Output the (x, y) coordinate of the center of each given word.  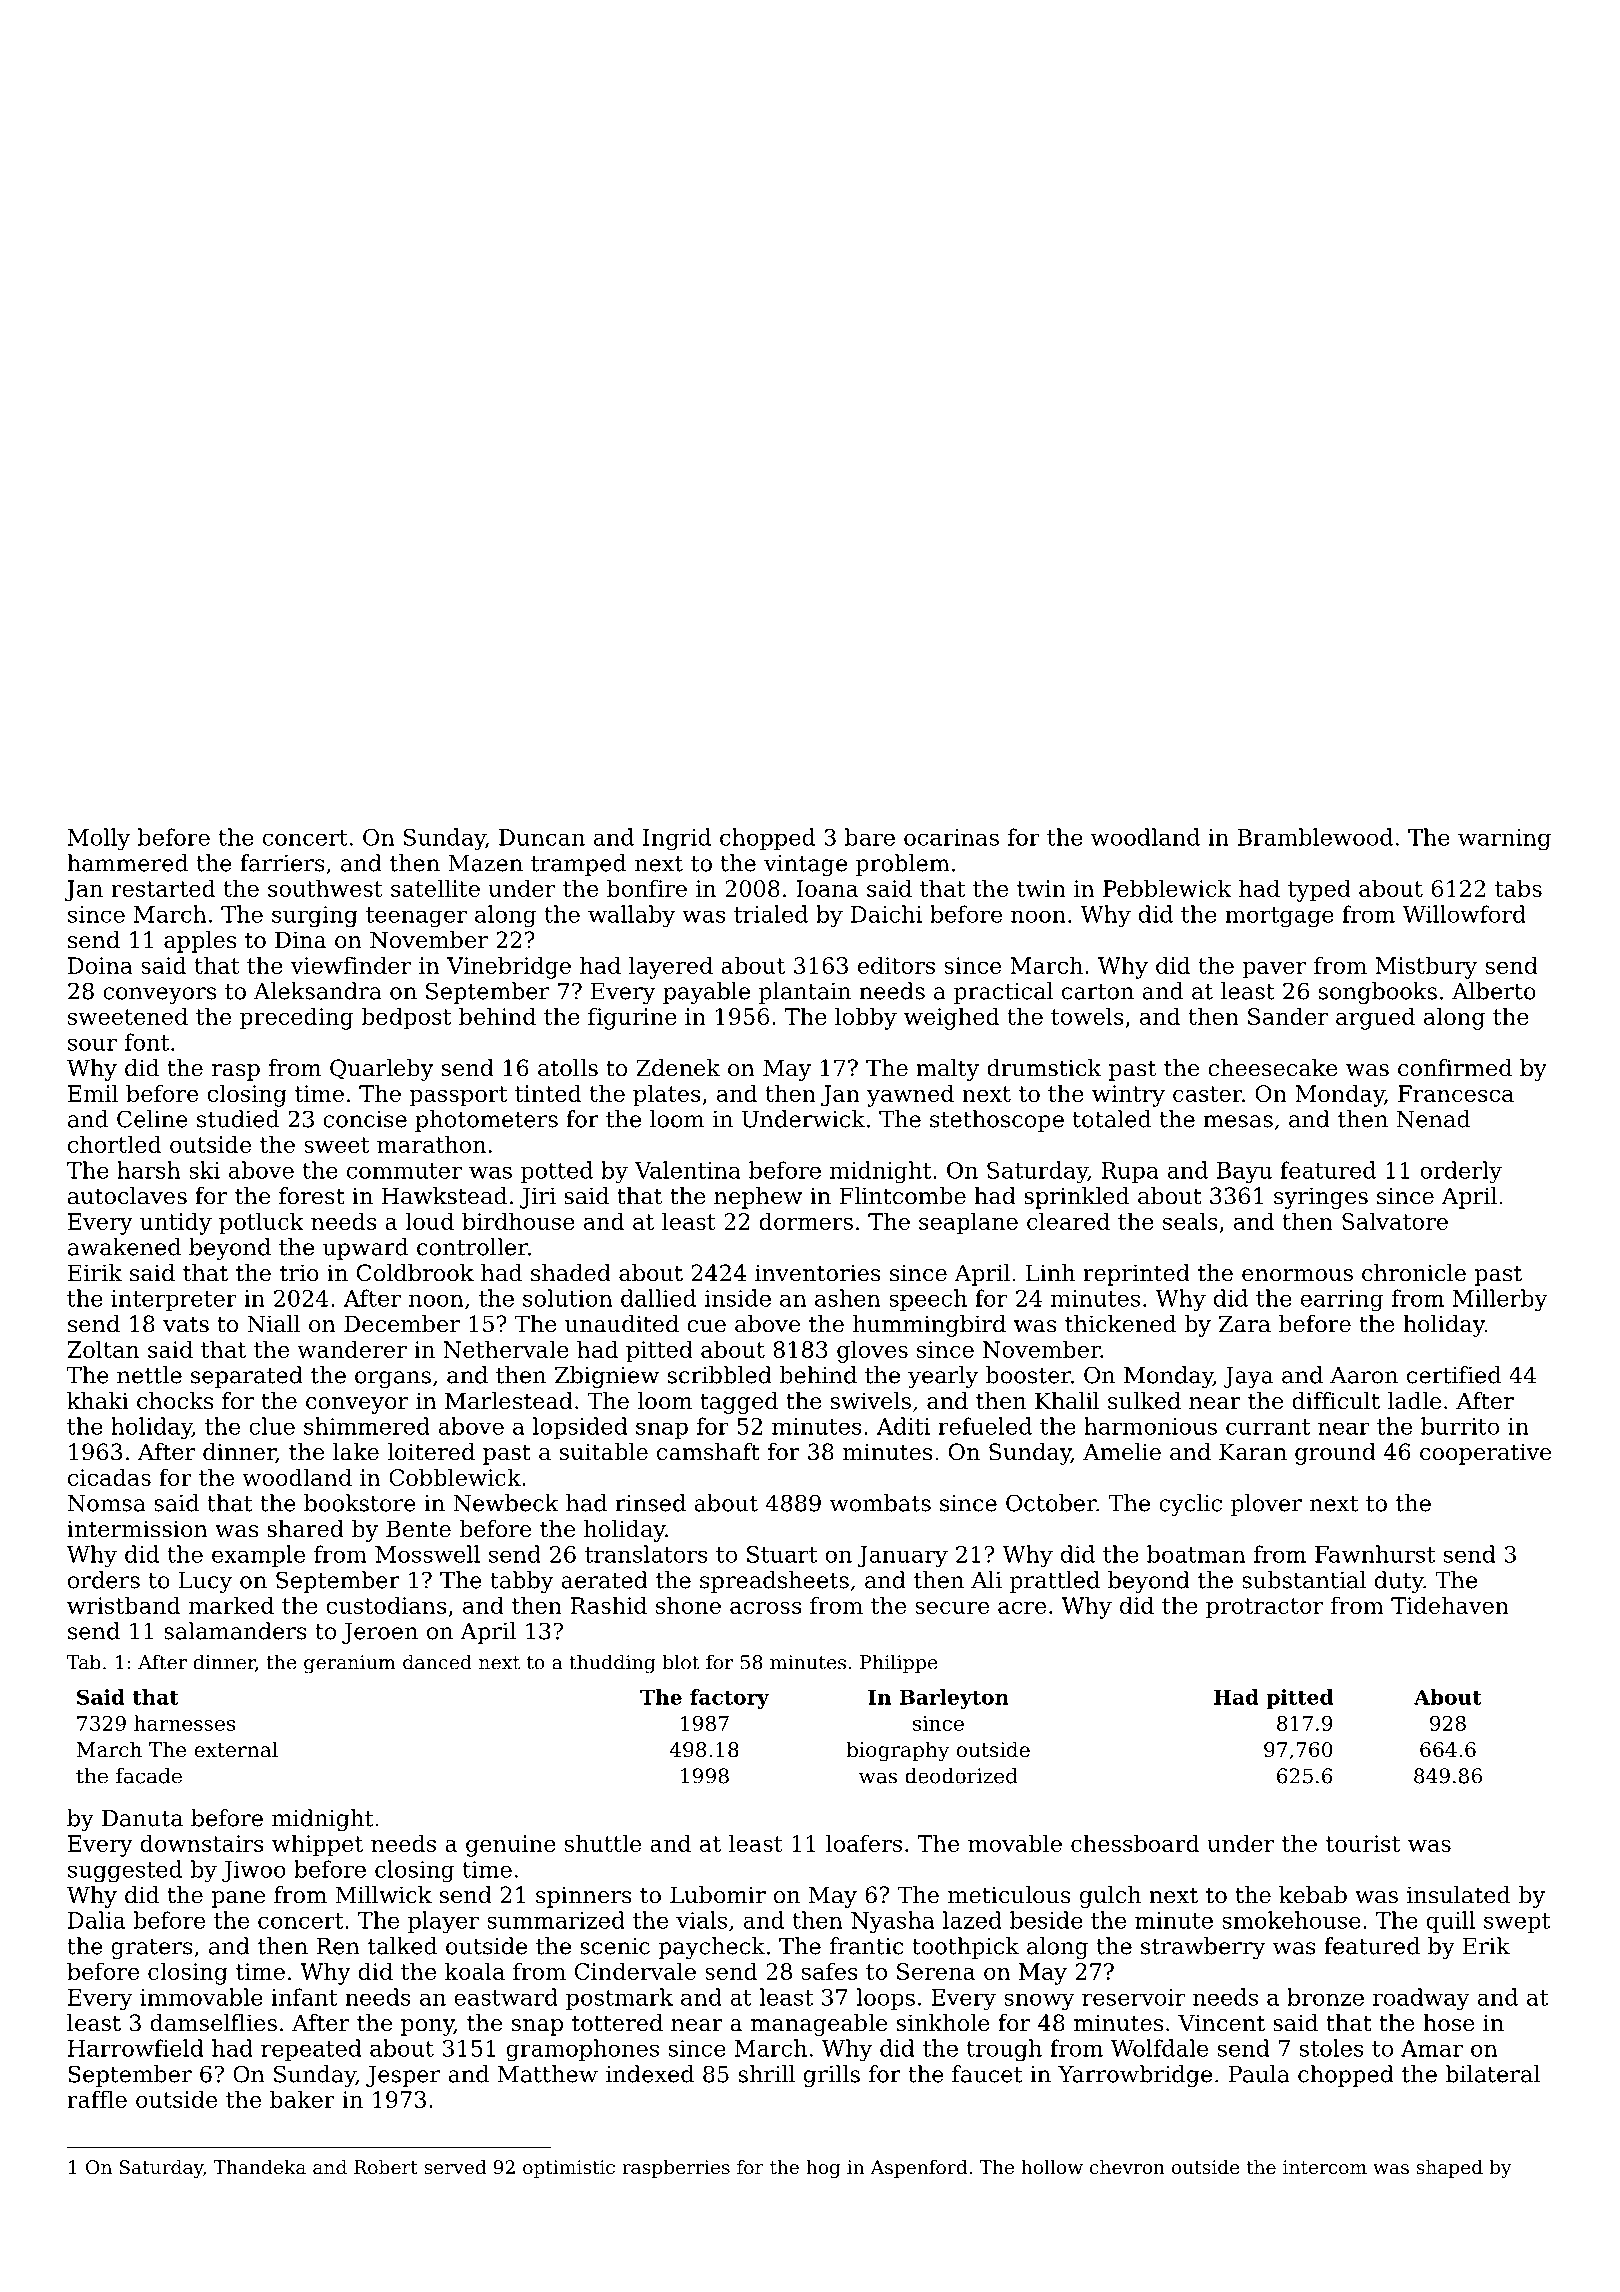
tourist (1363, 1843)
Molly (99, 839)
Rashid (609, 1605)
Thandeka (259, 2167)
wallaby (631, 916)
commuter (404, 1171)
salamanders (235, 1631)
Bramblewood (1315, 837)
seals (1190, 1221)
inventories (818, 1273)
